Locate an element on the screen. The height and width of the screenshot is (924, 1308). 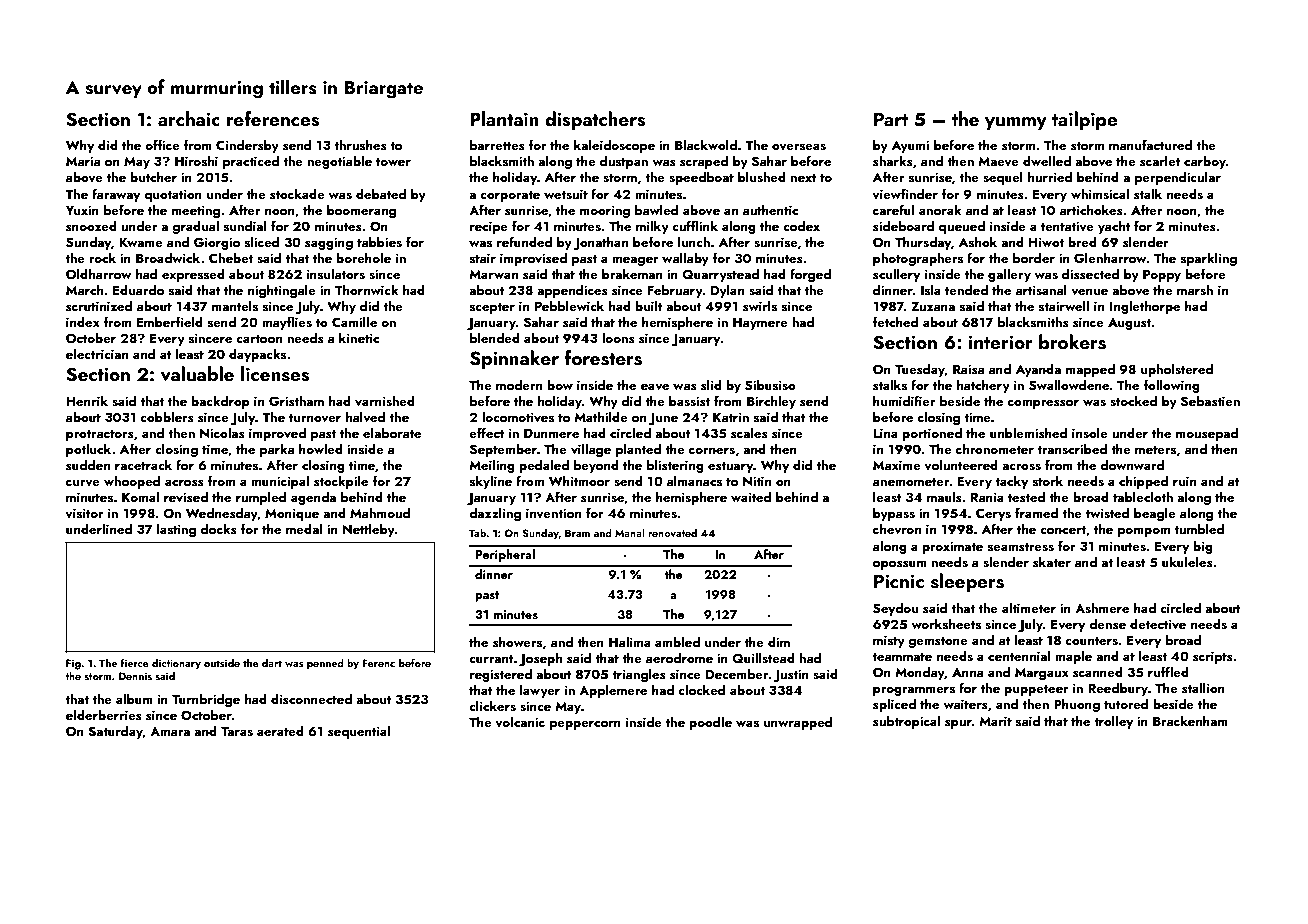
tailpipe is located at coordinates (1085, 120).
